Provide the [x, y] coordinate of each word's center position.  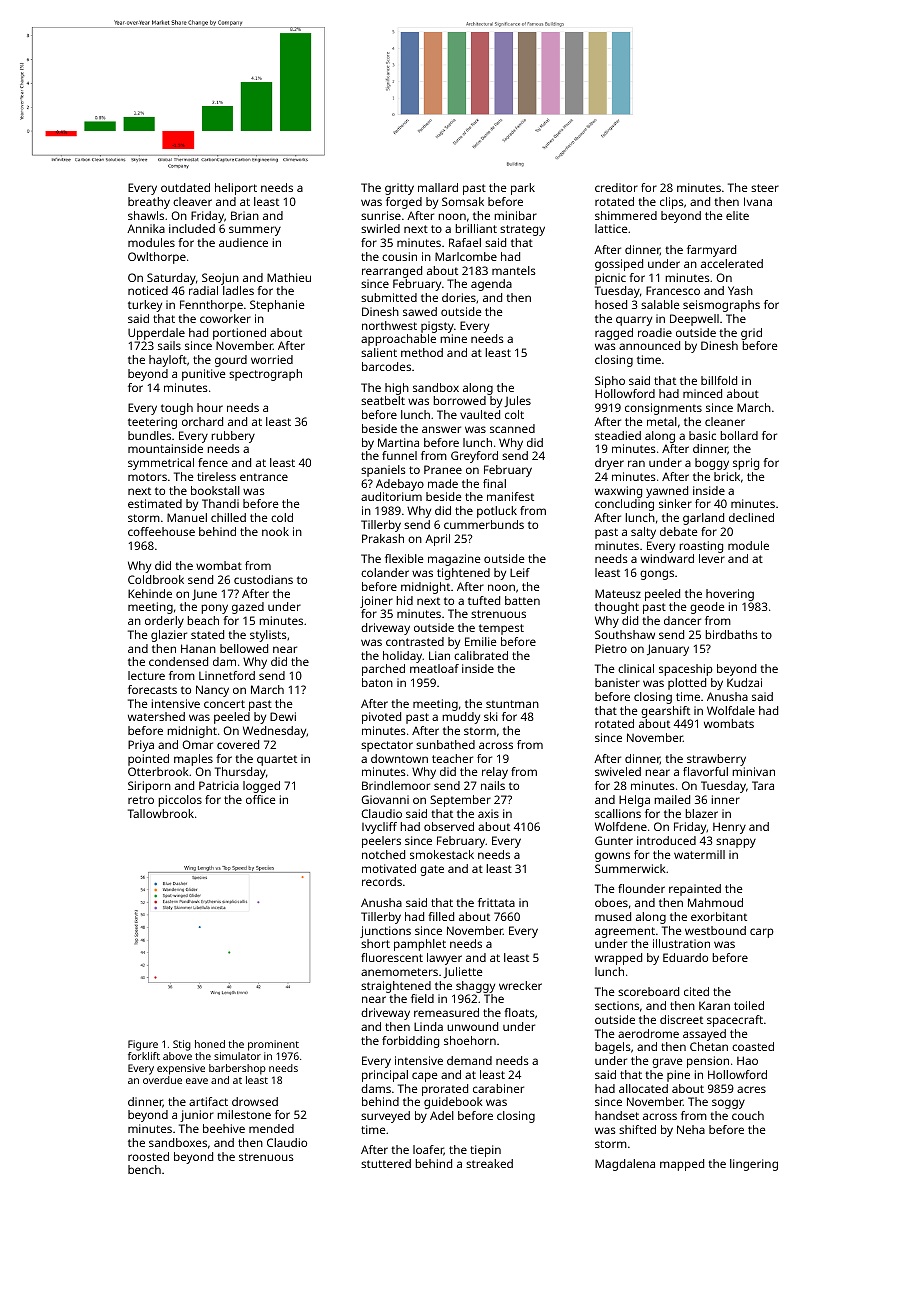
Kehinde [150, 593]
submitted [389, 297]
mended [271, 1128]
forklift [144, 1056]
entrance [264, 477]
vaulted [480, 414]
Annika [146, 228]
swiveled [618, 771]
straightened [396, 987]
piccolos [180, 801]
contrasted [415, 641]
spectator [387, 746]
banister [617, 682]
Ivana [758, 201]
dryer [609, 464]
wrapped [618, 959]
